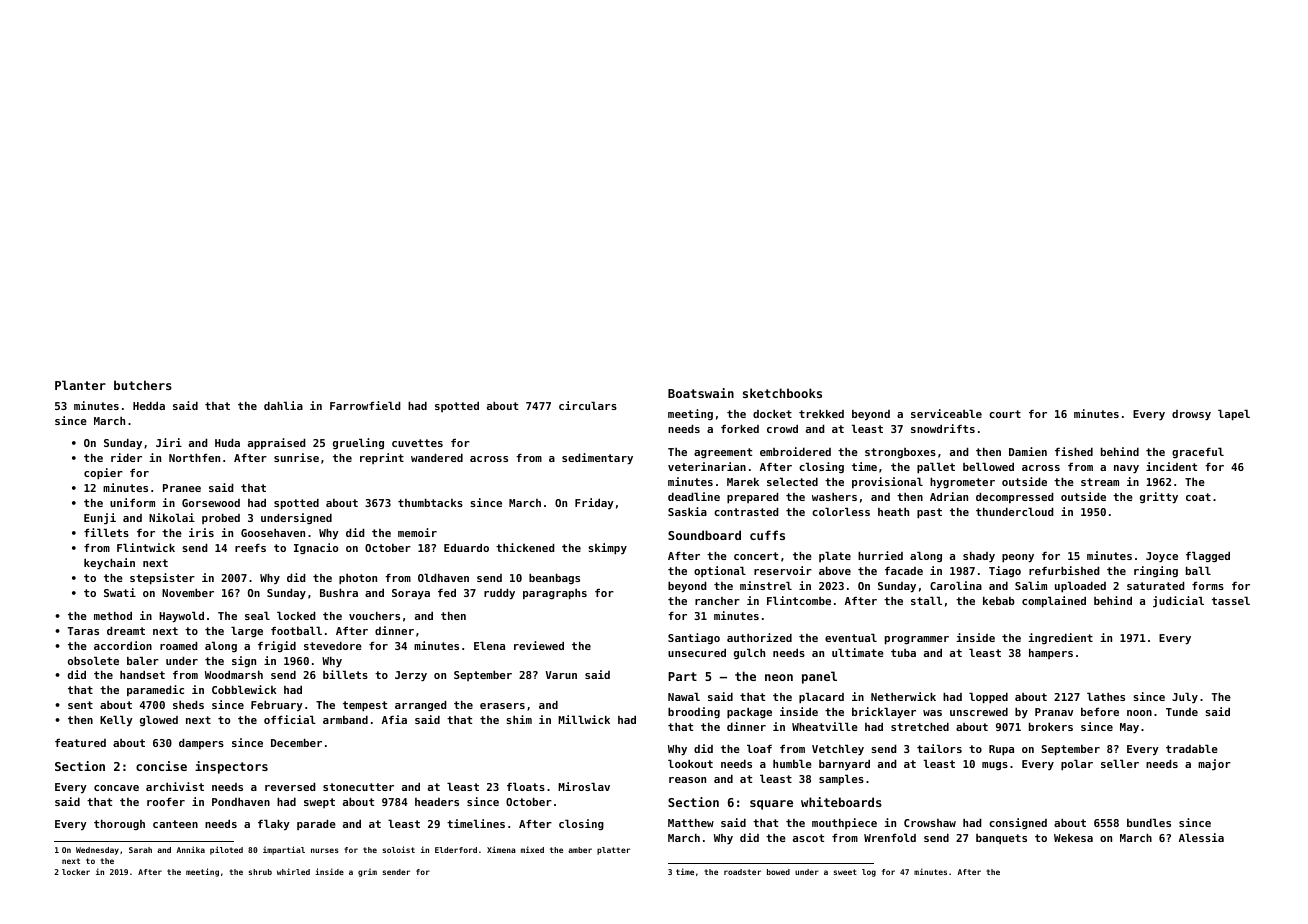 The height and width of the image is (924, 1308). What do you see at coordinates (687, 511) in the image?
I see `Saskia` at bounding box center [687, 511].
